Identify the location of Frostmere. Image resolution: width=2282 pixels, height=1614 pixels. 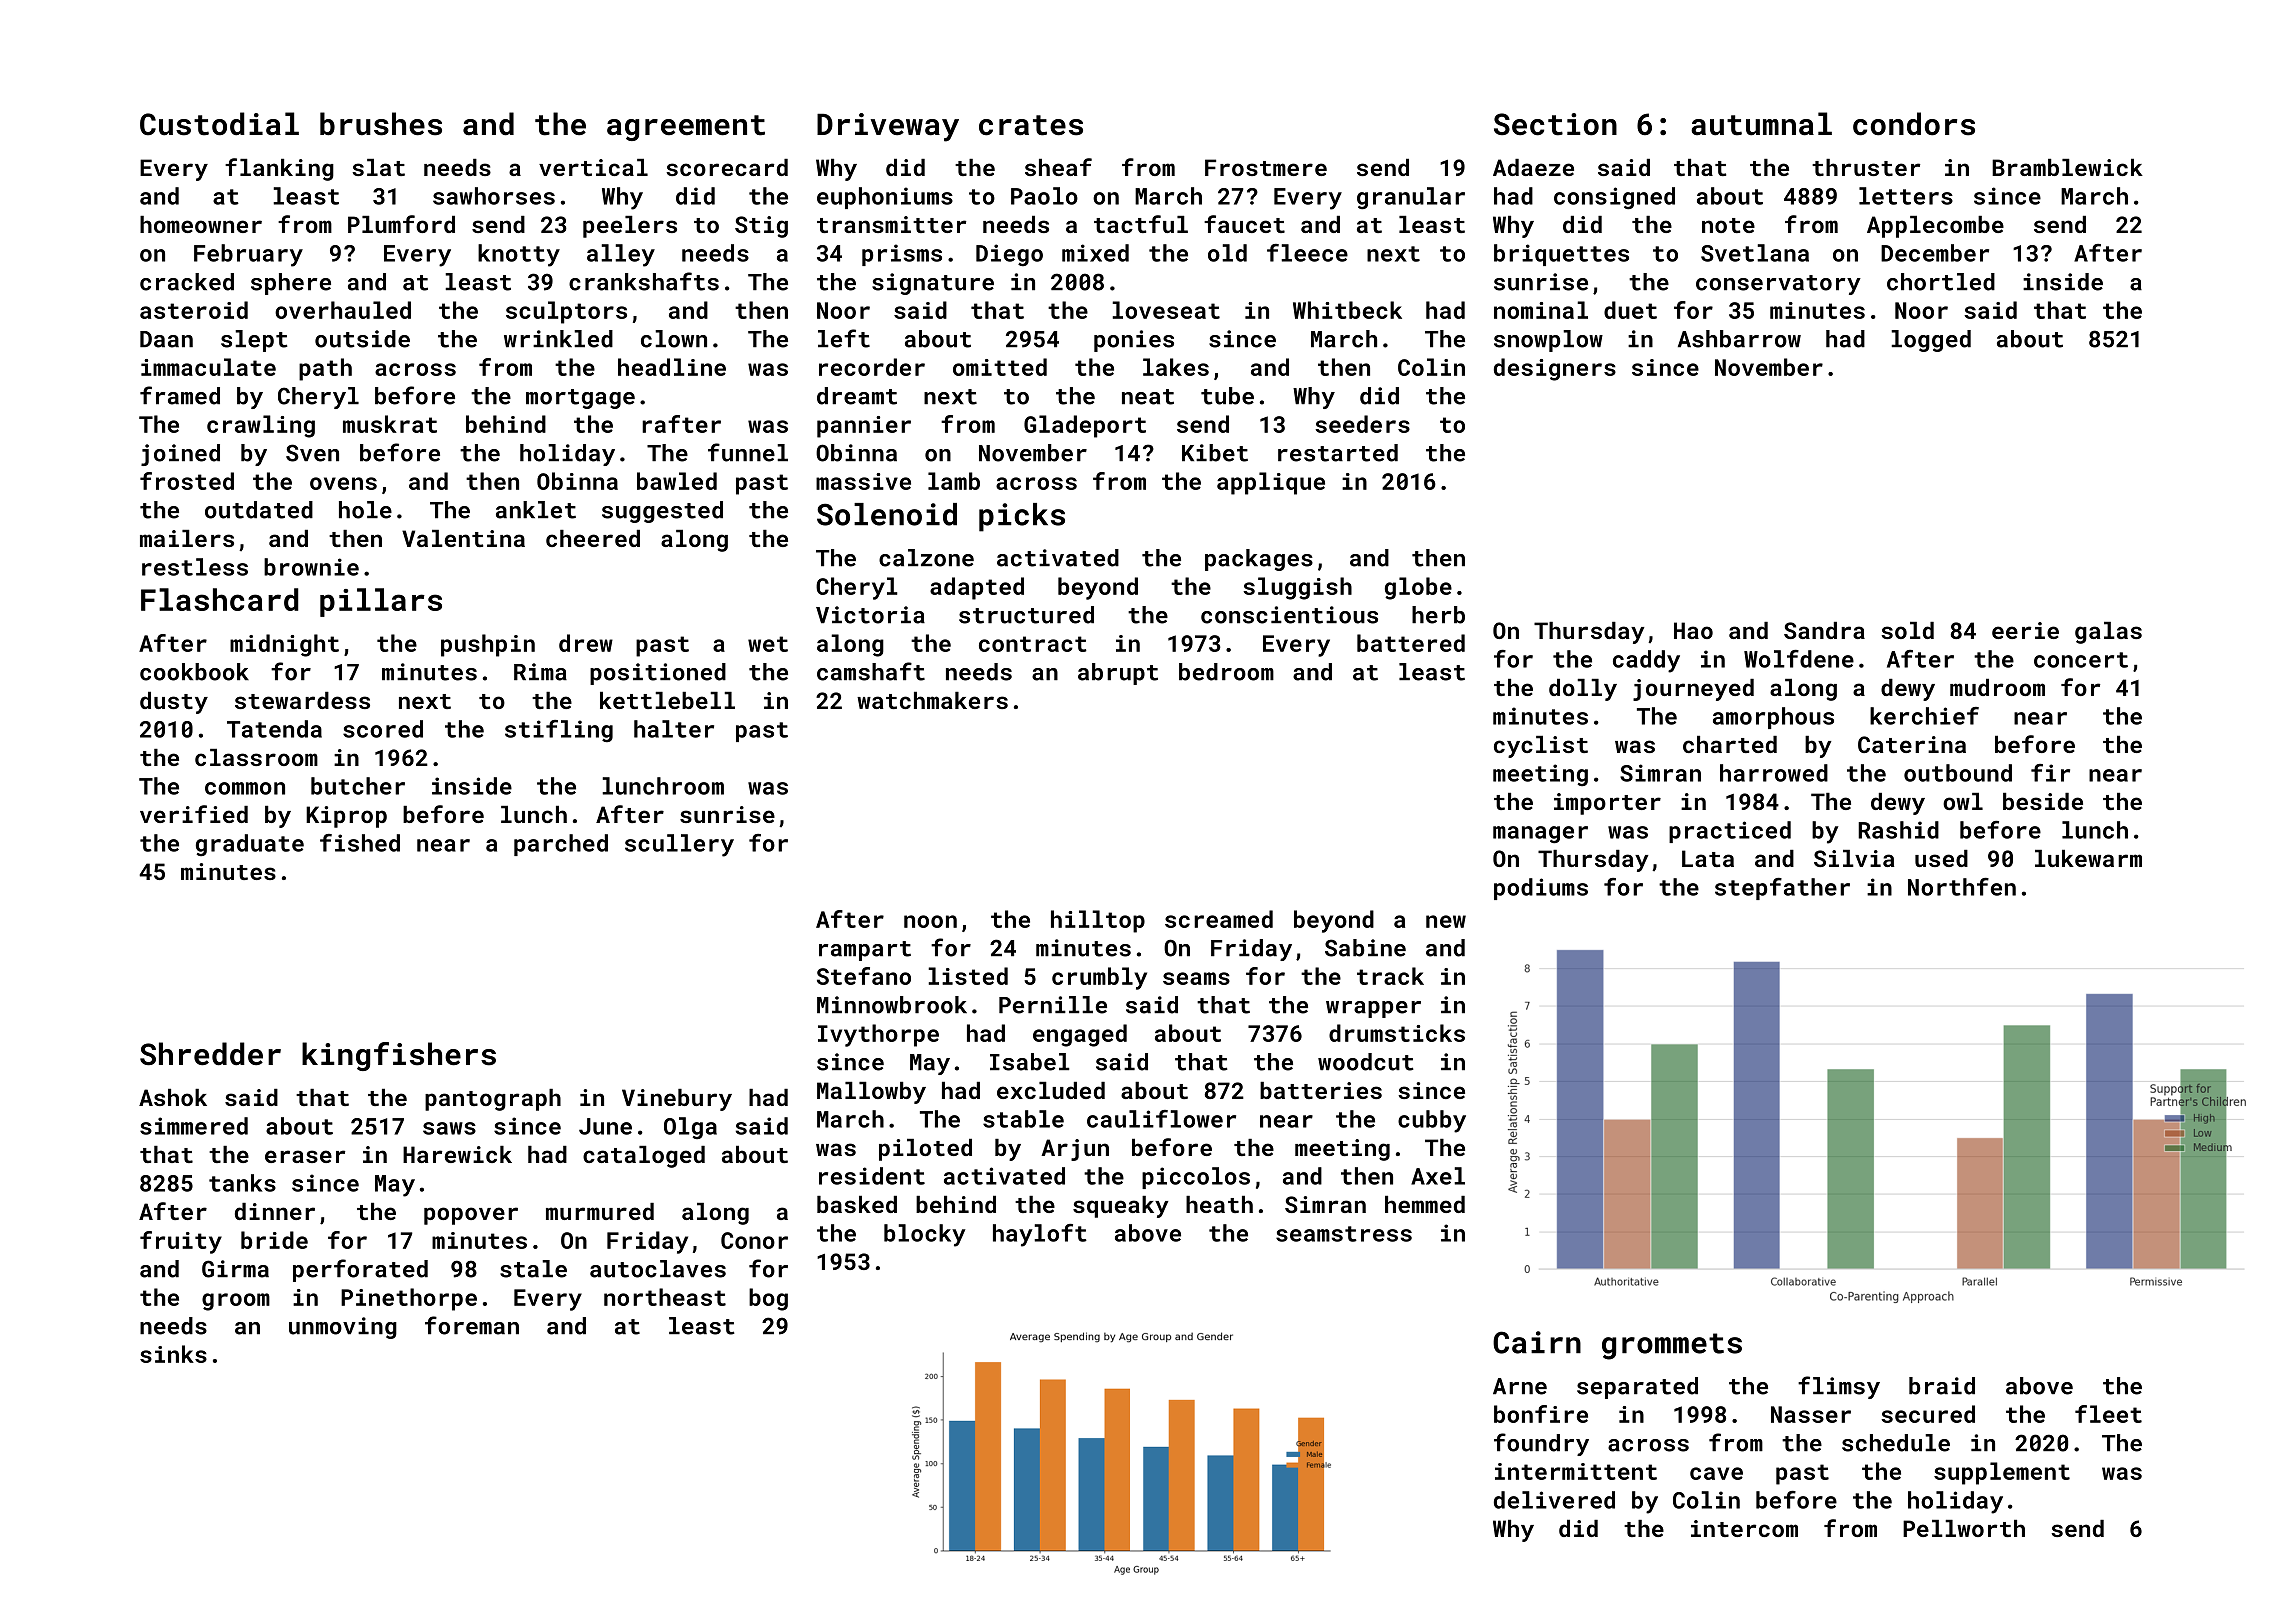
(1266, 167).
